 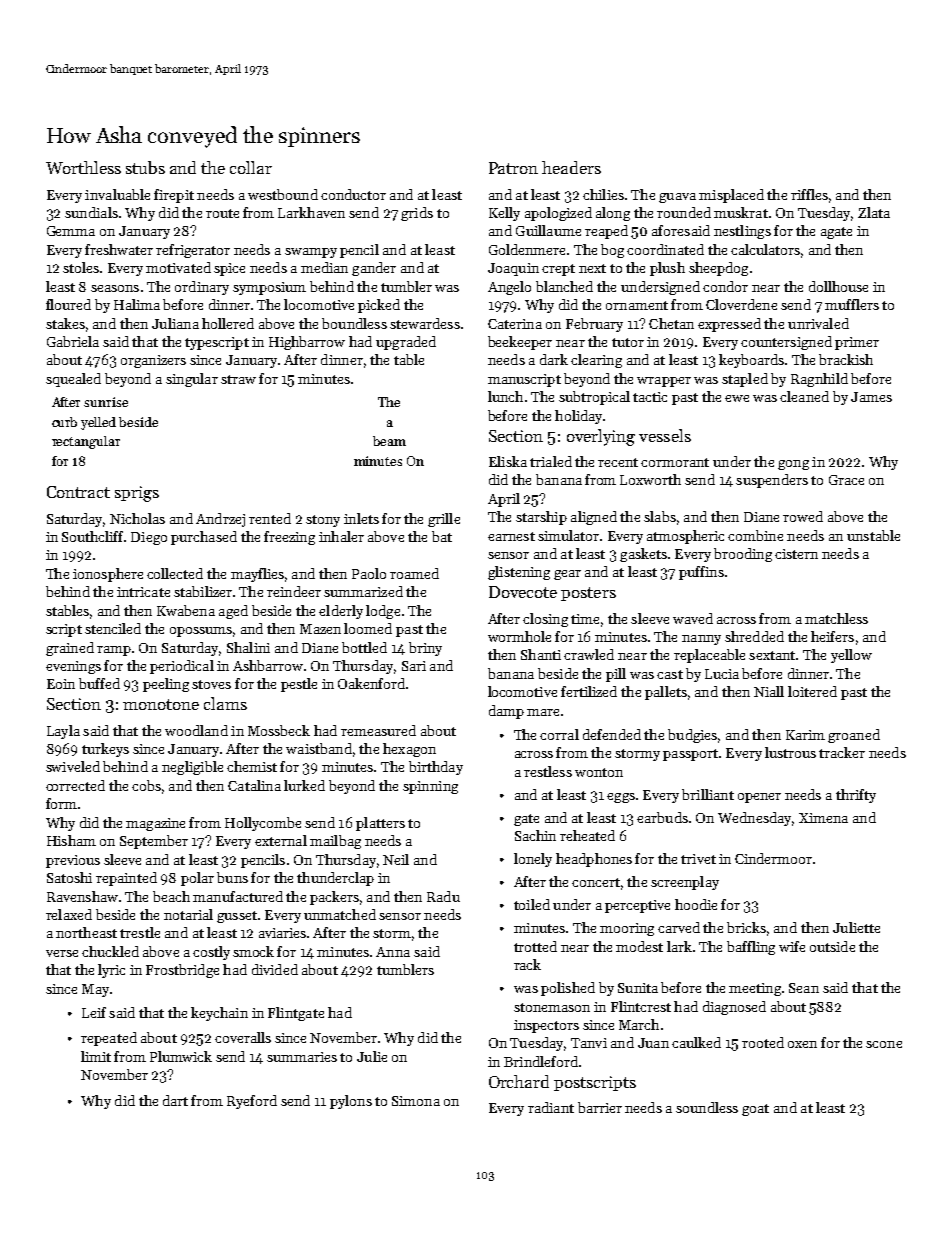 I want to click on floured, so click(x=68, y=304).
